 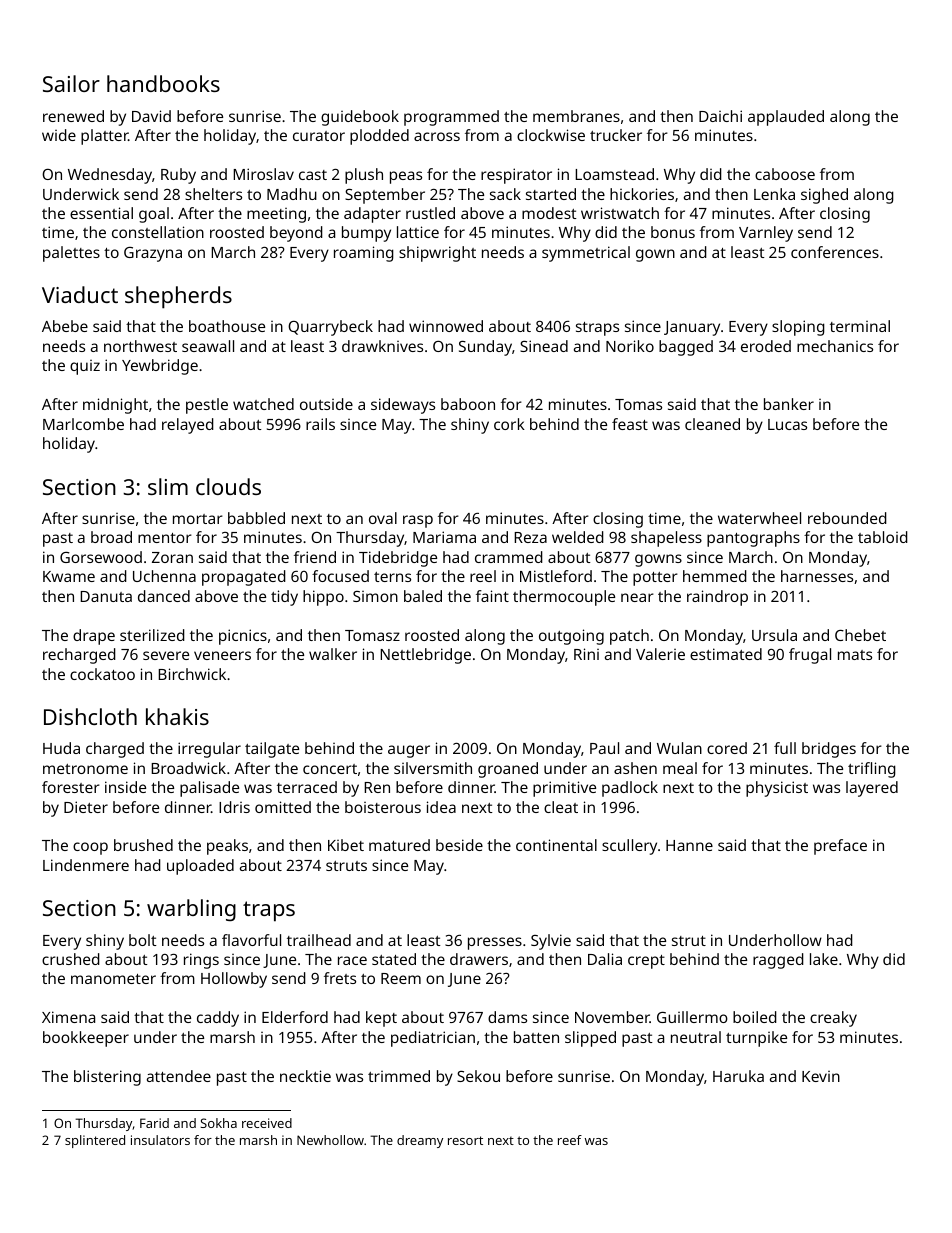 What do you see at coordinates (263, 174) in the screenshot?
I see `Miroslav` at bounding box center [263, 174].
